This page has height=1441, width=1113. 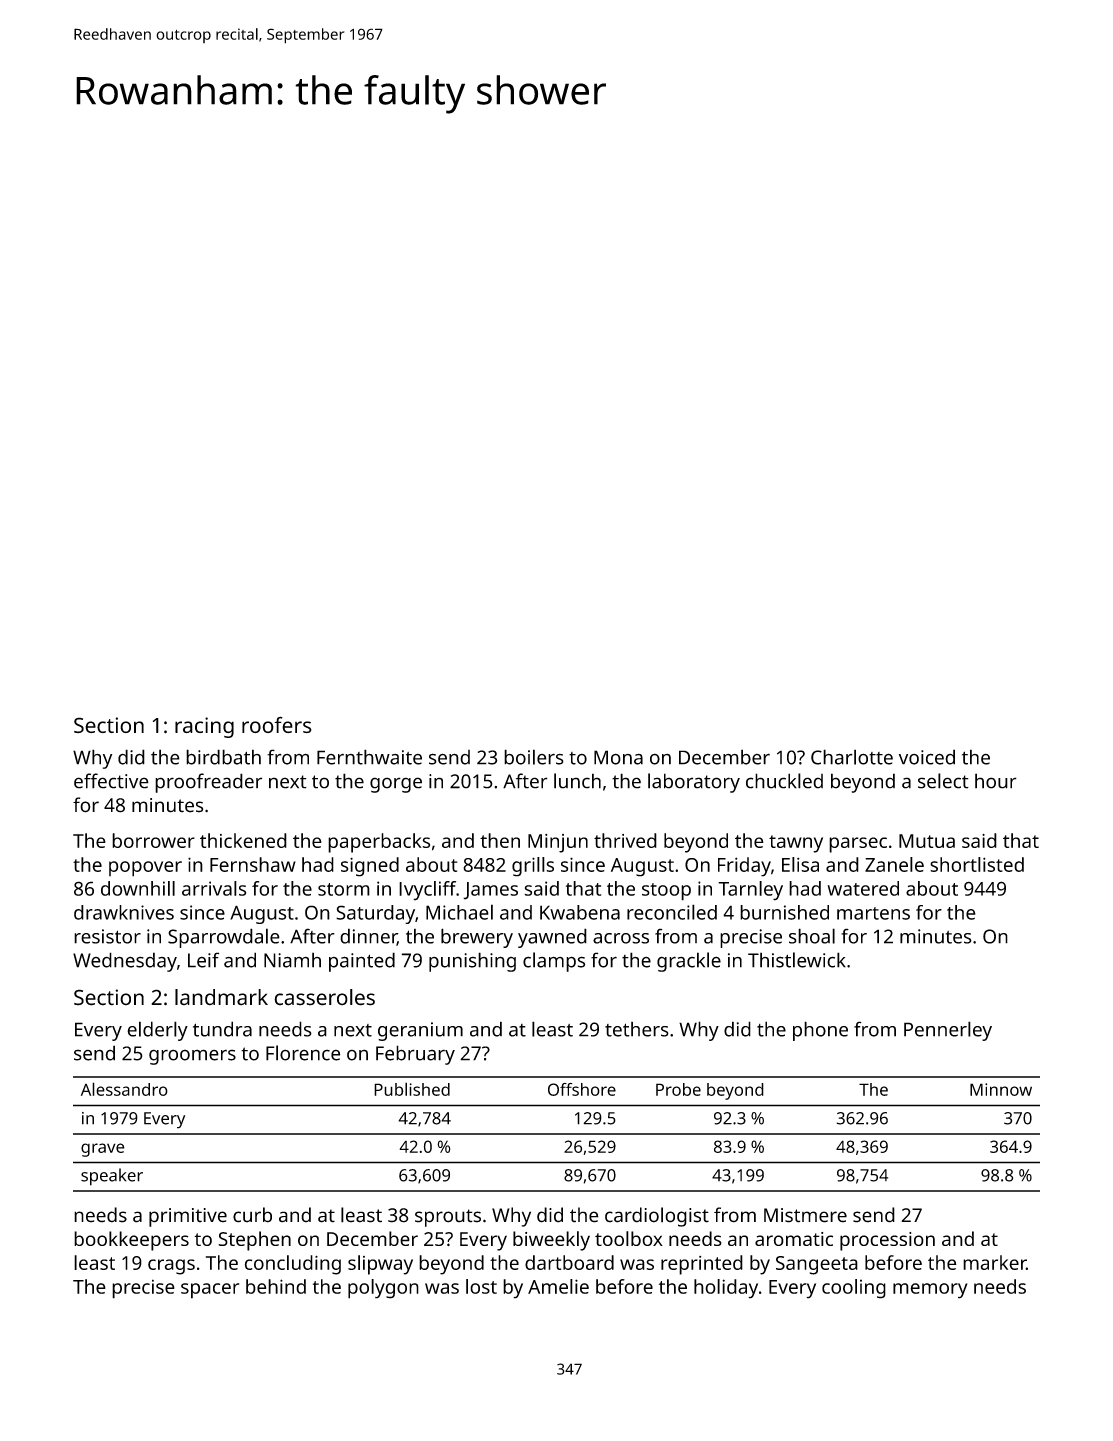 What do you see at coordinates (208, 783) in the page?
I see `proofreader` at bounding box center [208, 783].
